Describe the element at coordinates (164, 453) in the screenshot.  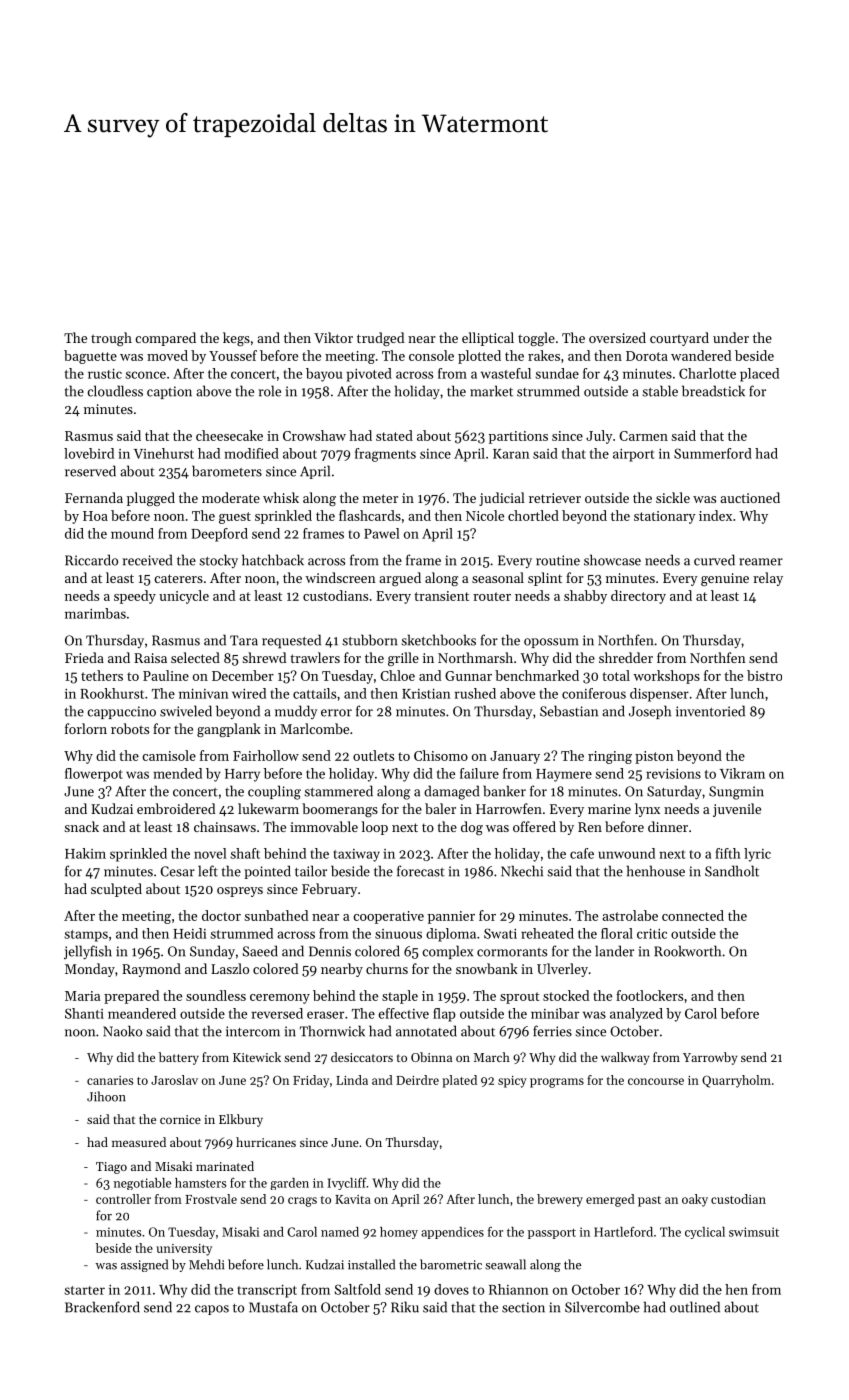
I see `Vinehurst` at that location.
